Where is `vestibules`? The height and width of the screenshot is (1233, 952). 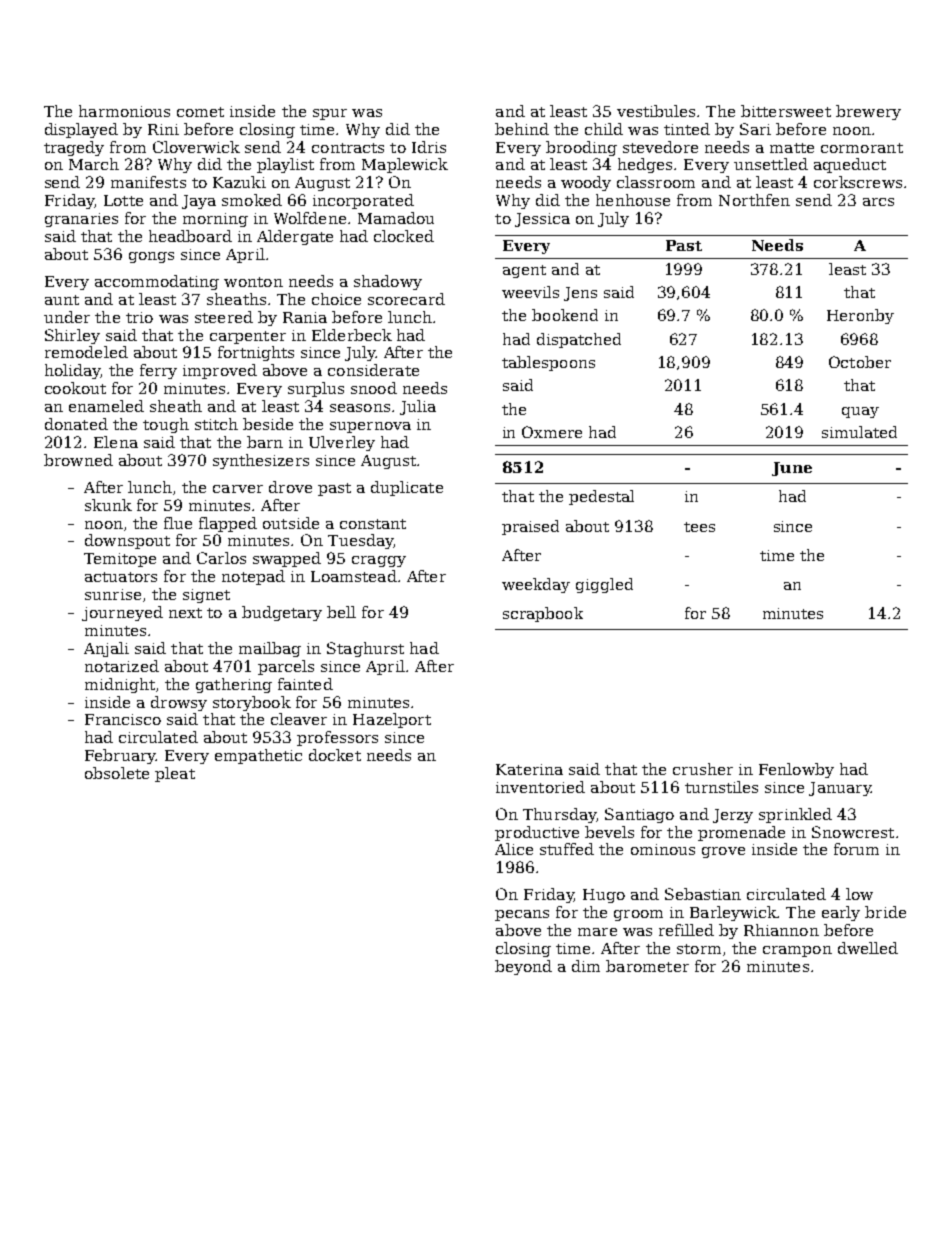 vestibules is located at coordinates (656, 111).
